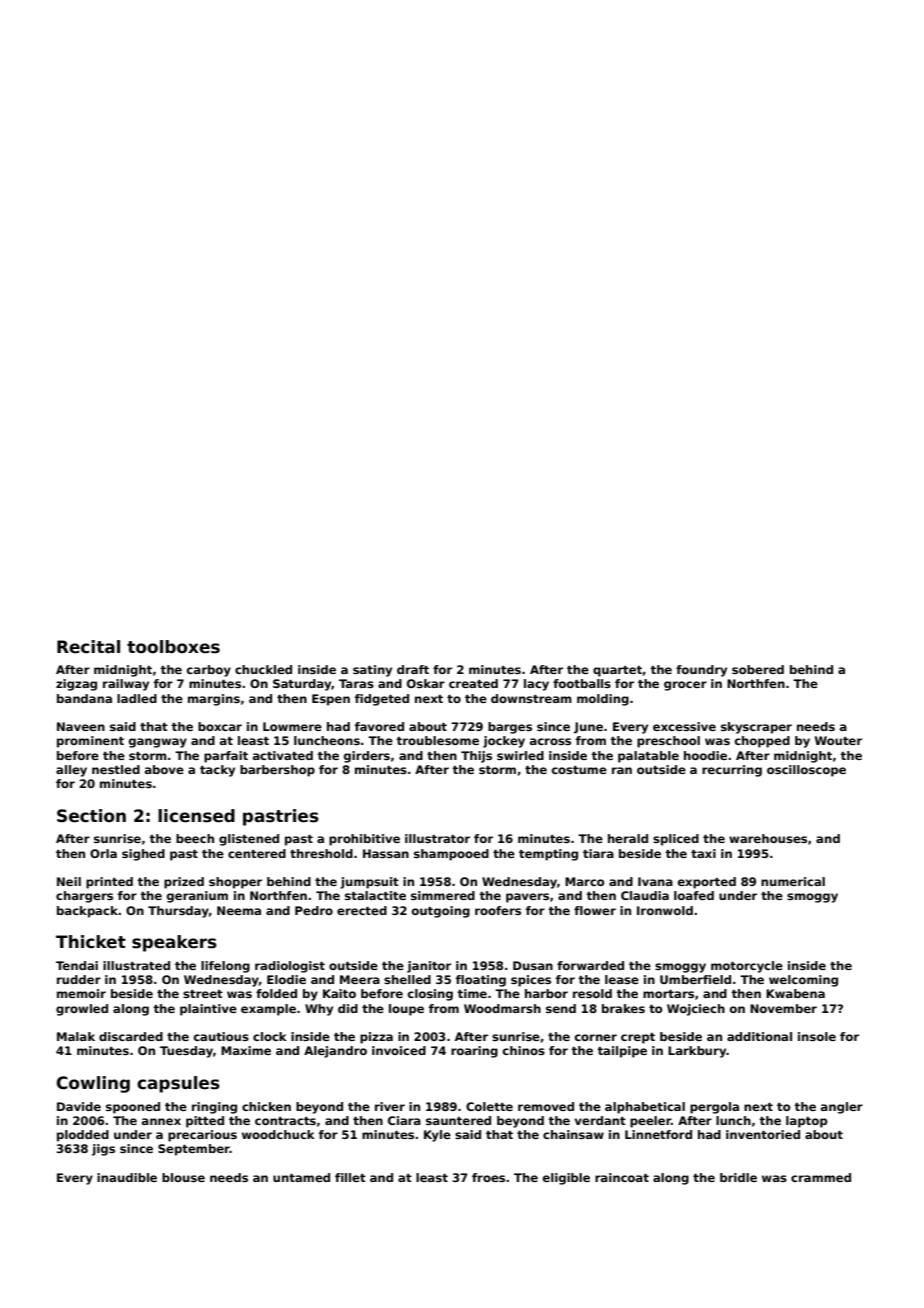  Describe the element at coordinates (783, 1008) in the screenshot. I see `November` at that location.
